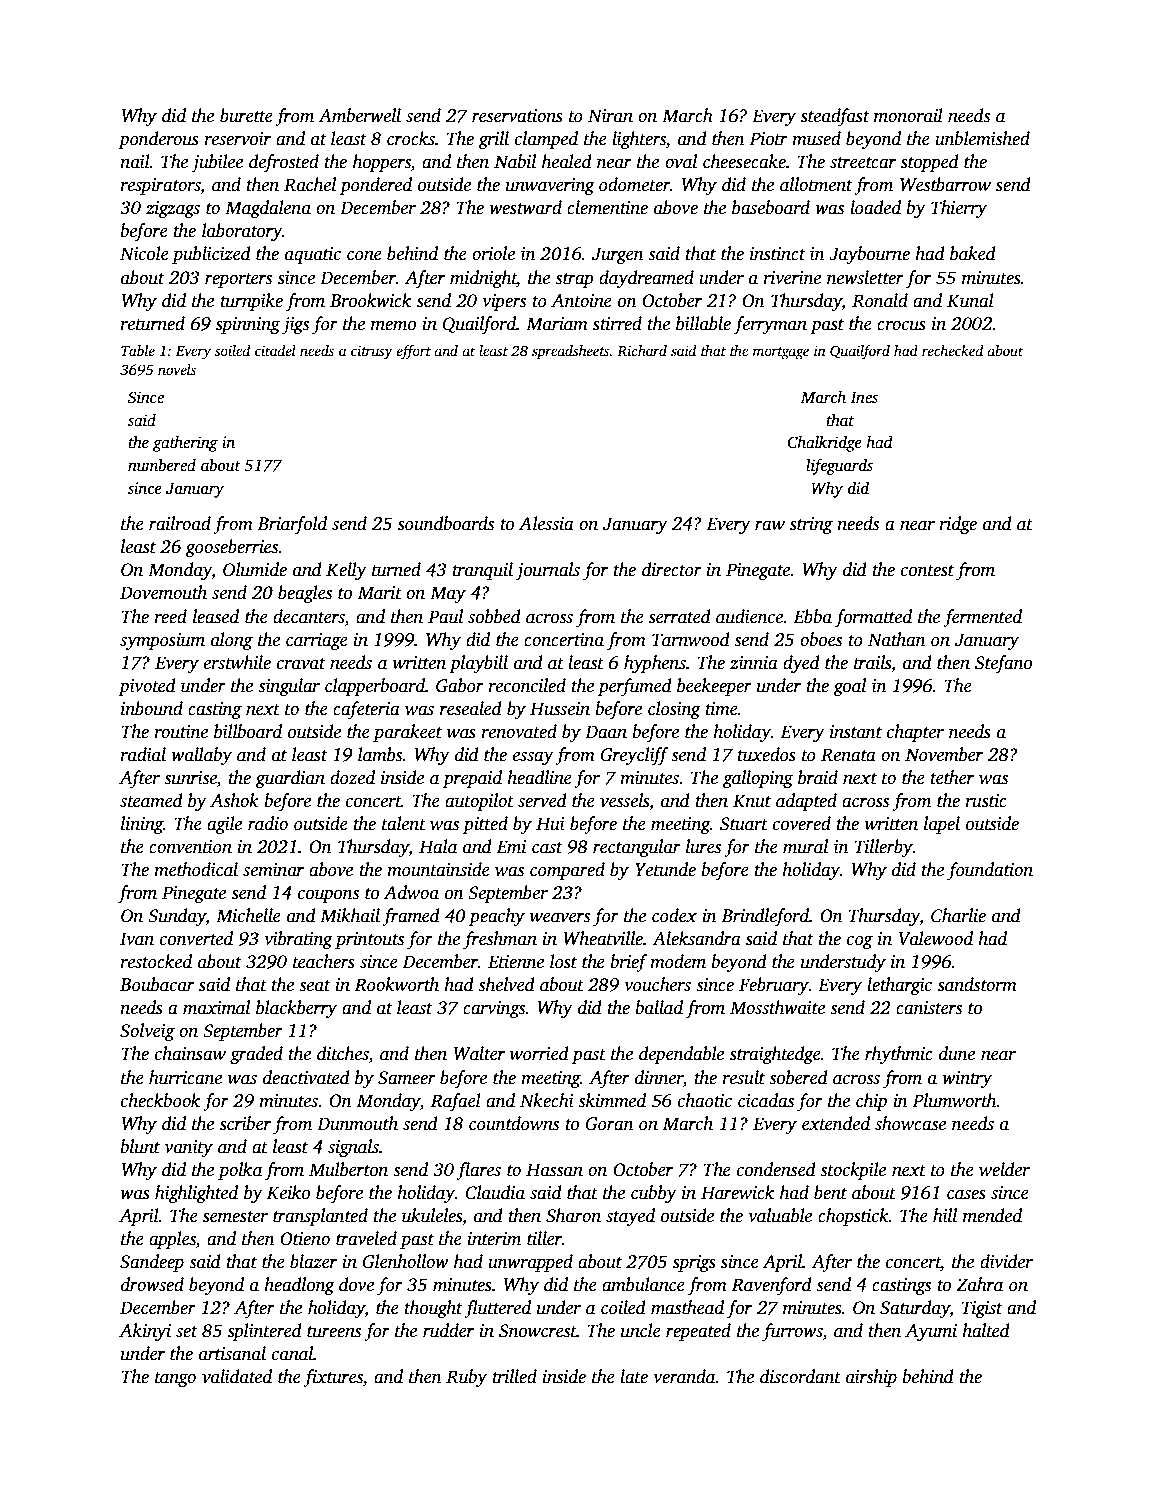 Image resolution: width=1157 pixels, height=1498 pixels. What do you see at coordinates (655, 664) in the image?
I see `hyphens` at bounding box center [655, 664].
